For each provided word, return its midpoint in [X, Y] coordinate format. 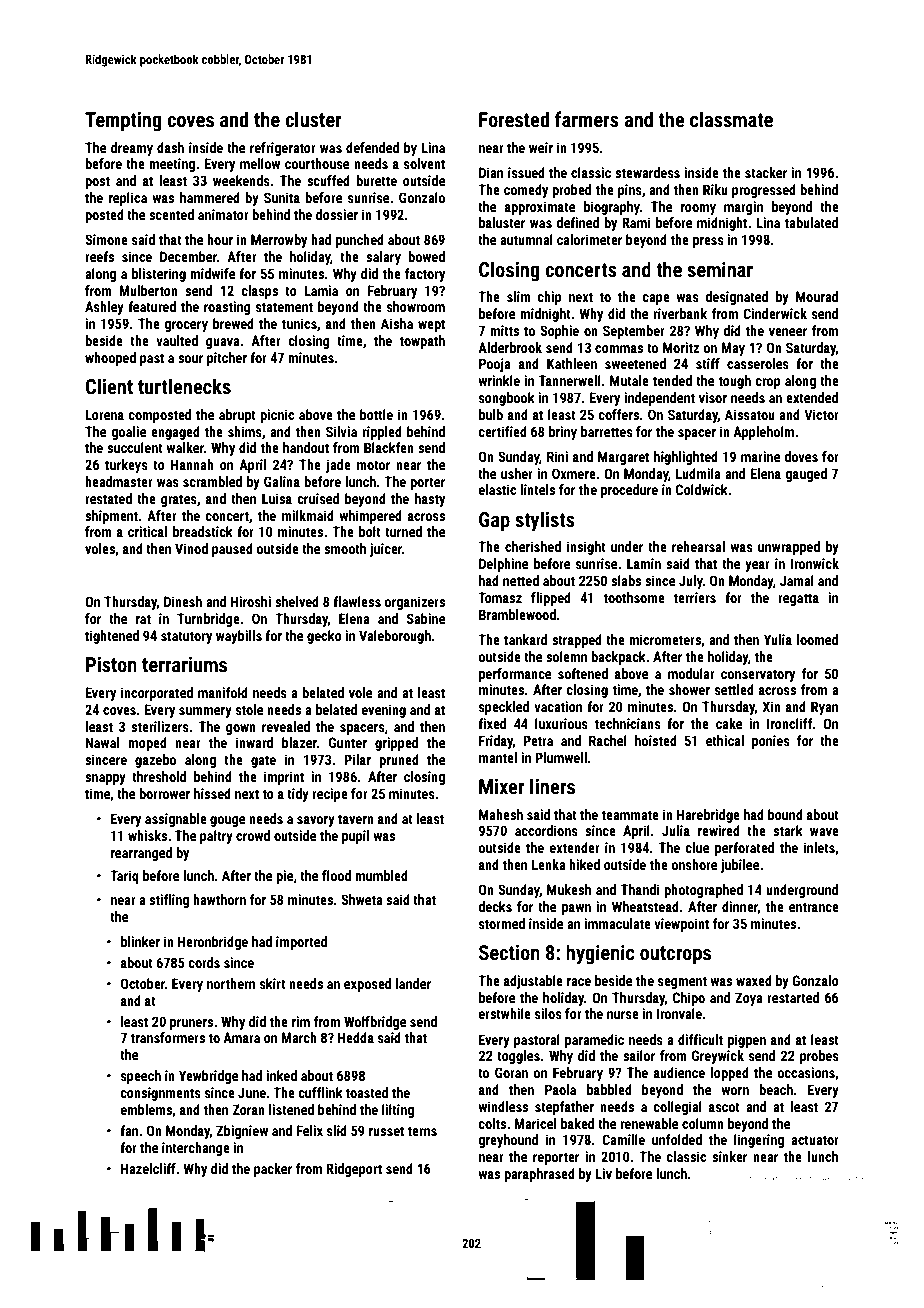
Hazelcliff [148, 1168]
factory [425, 275]
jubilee [739, 866]
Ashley [104, 308]
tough [735, 382]
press [708, 242]
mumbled [381, 875]
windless [503, 1106]
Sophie [559, 332]
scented [171, 214]
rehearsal [698, 546]
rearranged [141, 854]
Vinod [191, 548]
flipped [551, 599]
